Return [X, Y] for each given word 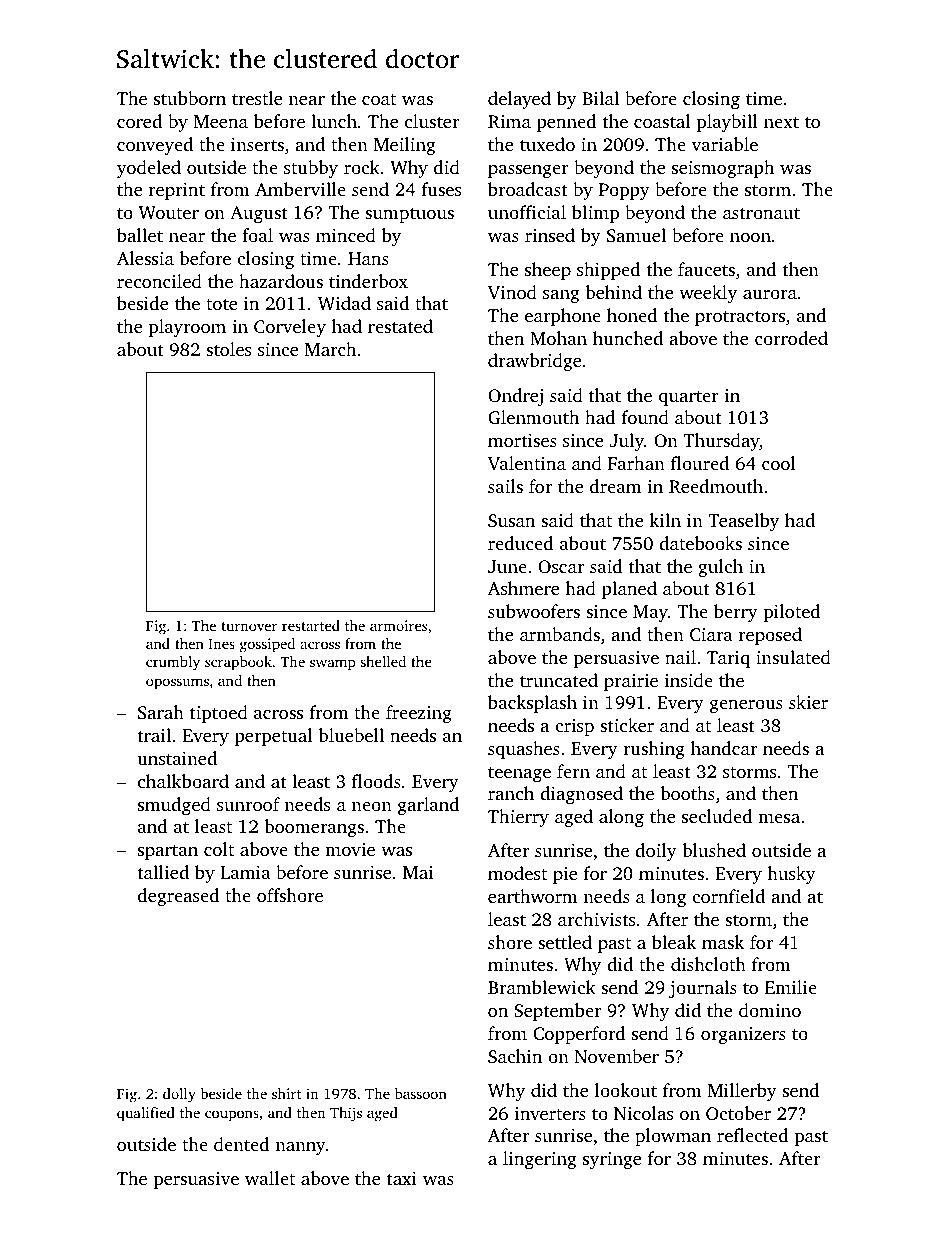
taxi [402, 1178]
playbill [727, 123]
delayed [519, 100]
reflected [752, 1135]
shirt [287, 1093]
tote [222, 304]
